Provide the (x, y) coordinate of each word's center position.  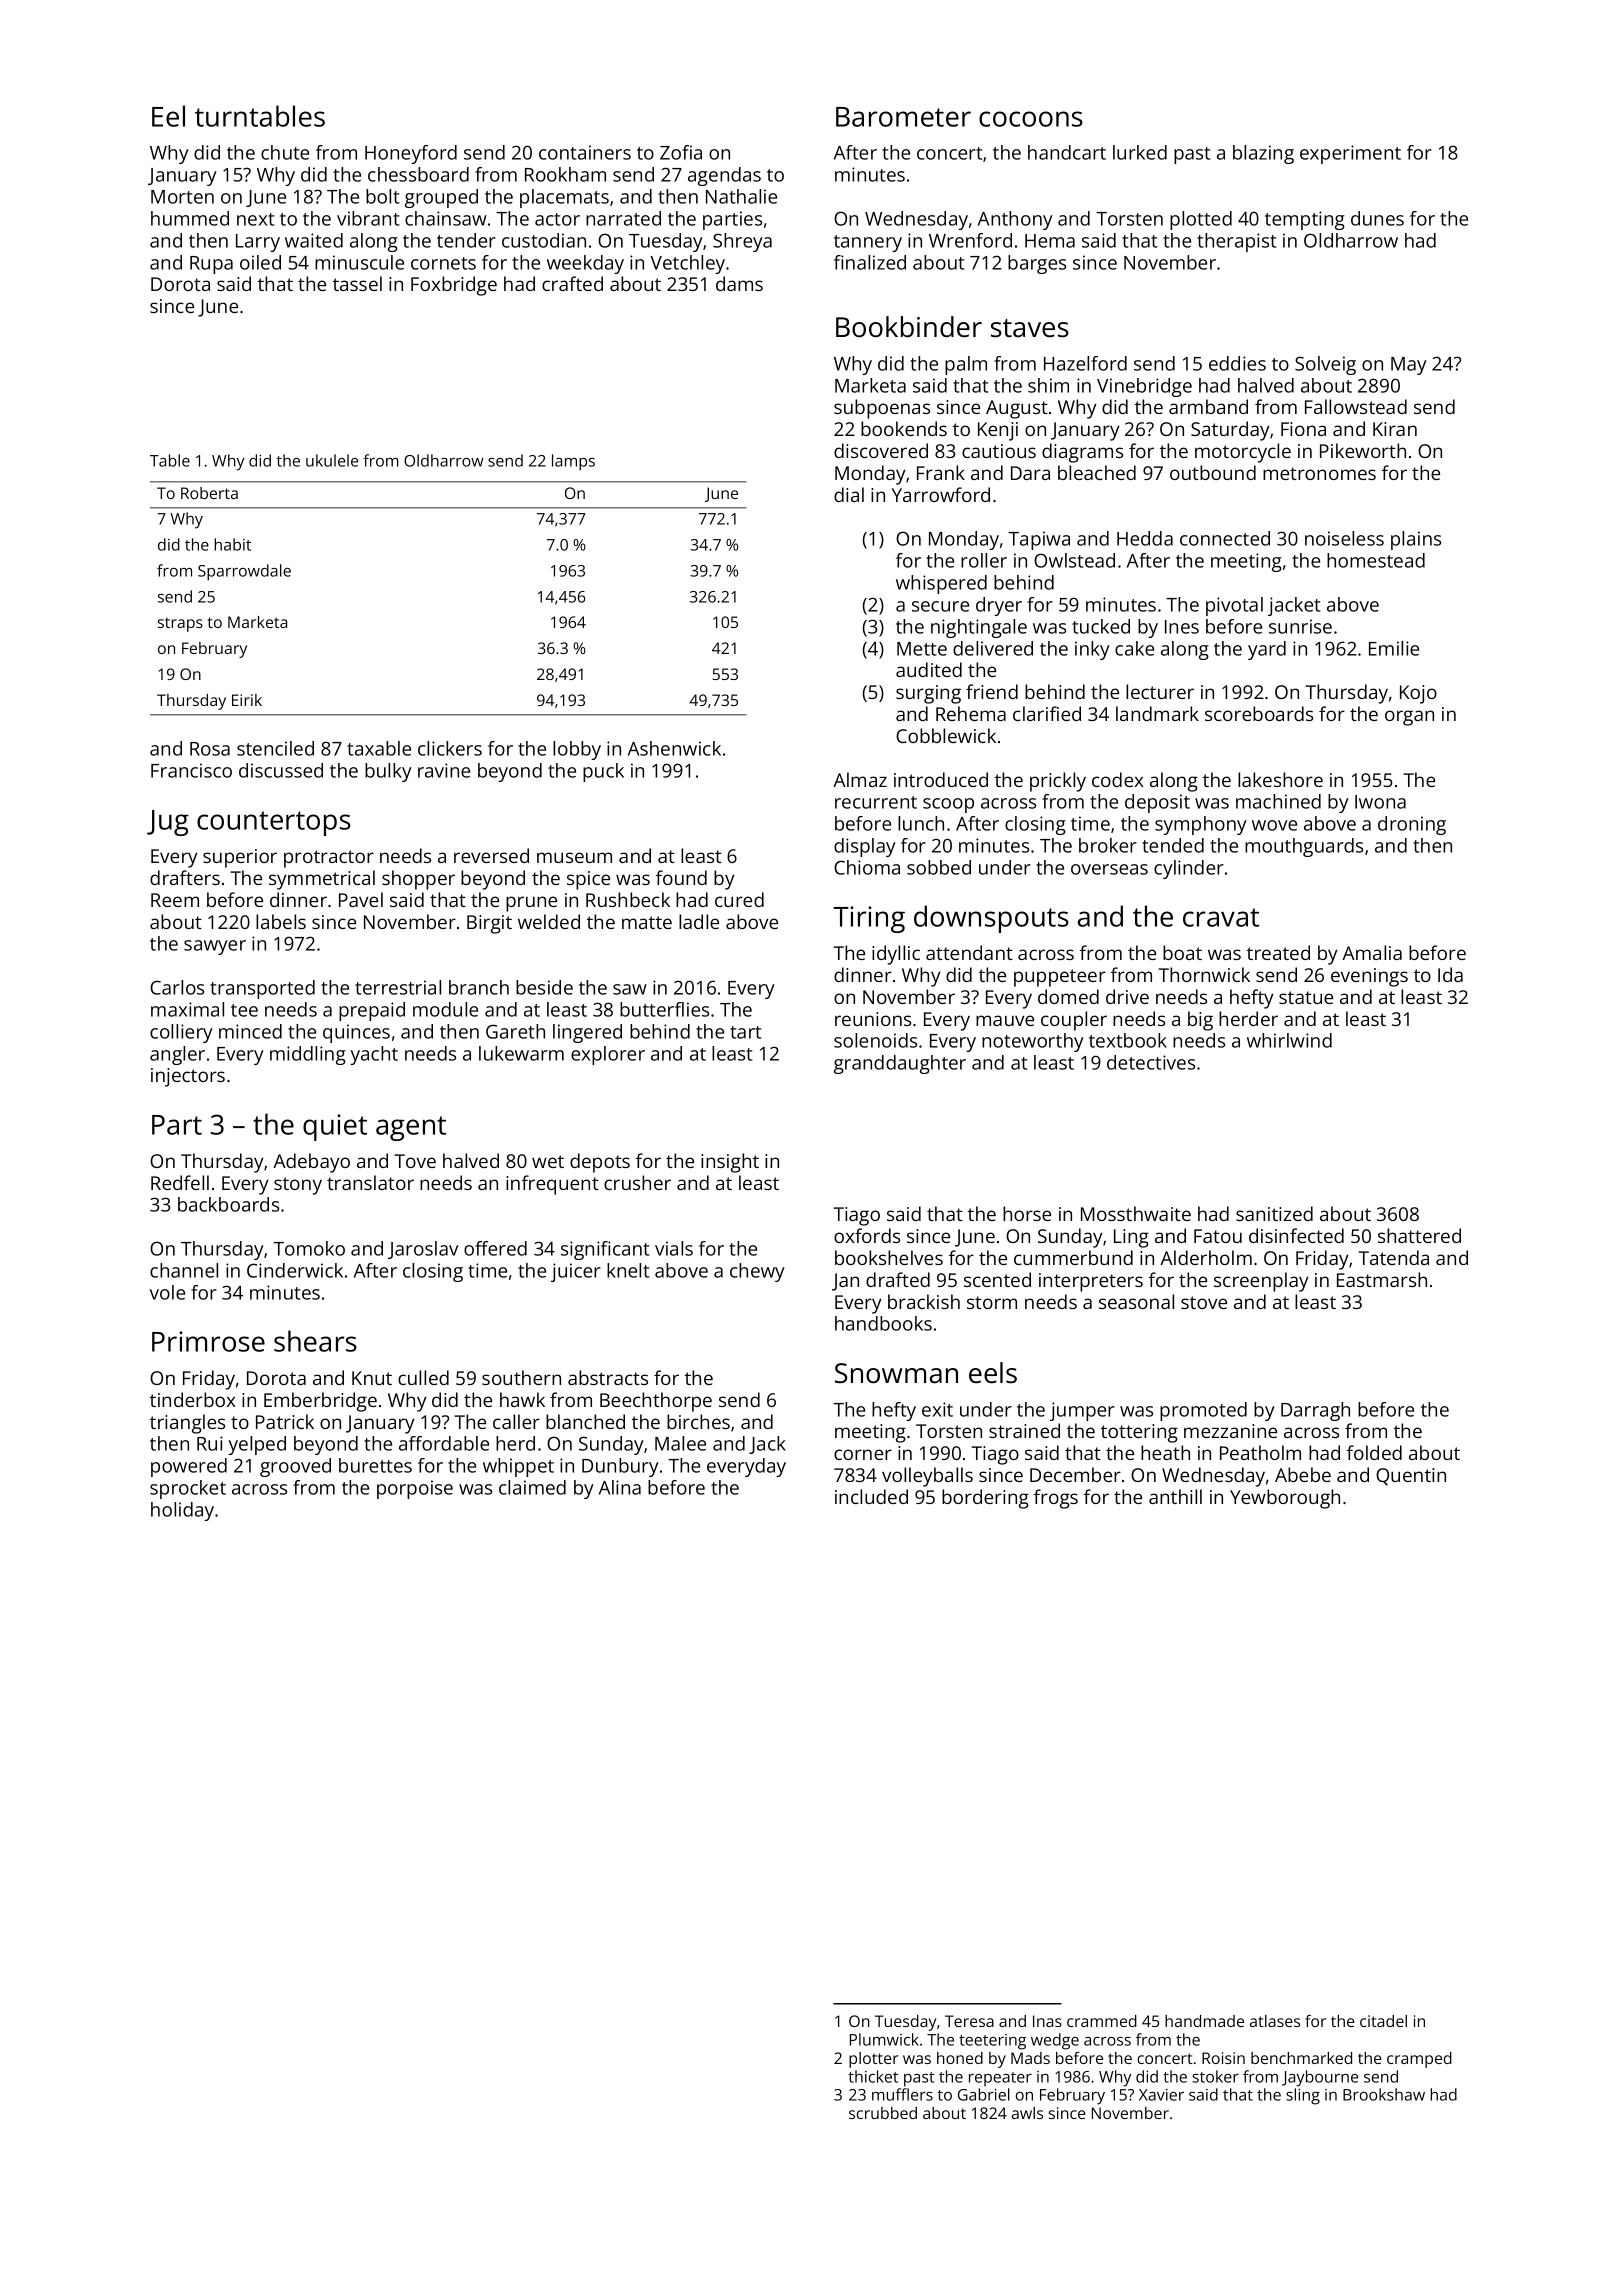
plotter (873, 2060)
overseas (1109, 869)
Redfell (180, 1182)
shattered (1419, 1235)
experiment (1350, 154)
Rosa (210, 749)
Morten (182, 197)
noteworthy (1033, 1042)
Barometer (903, 117)
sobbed (939, 867)
